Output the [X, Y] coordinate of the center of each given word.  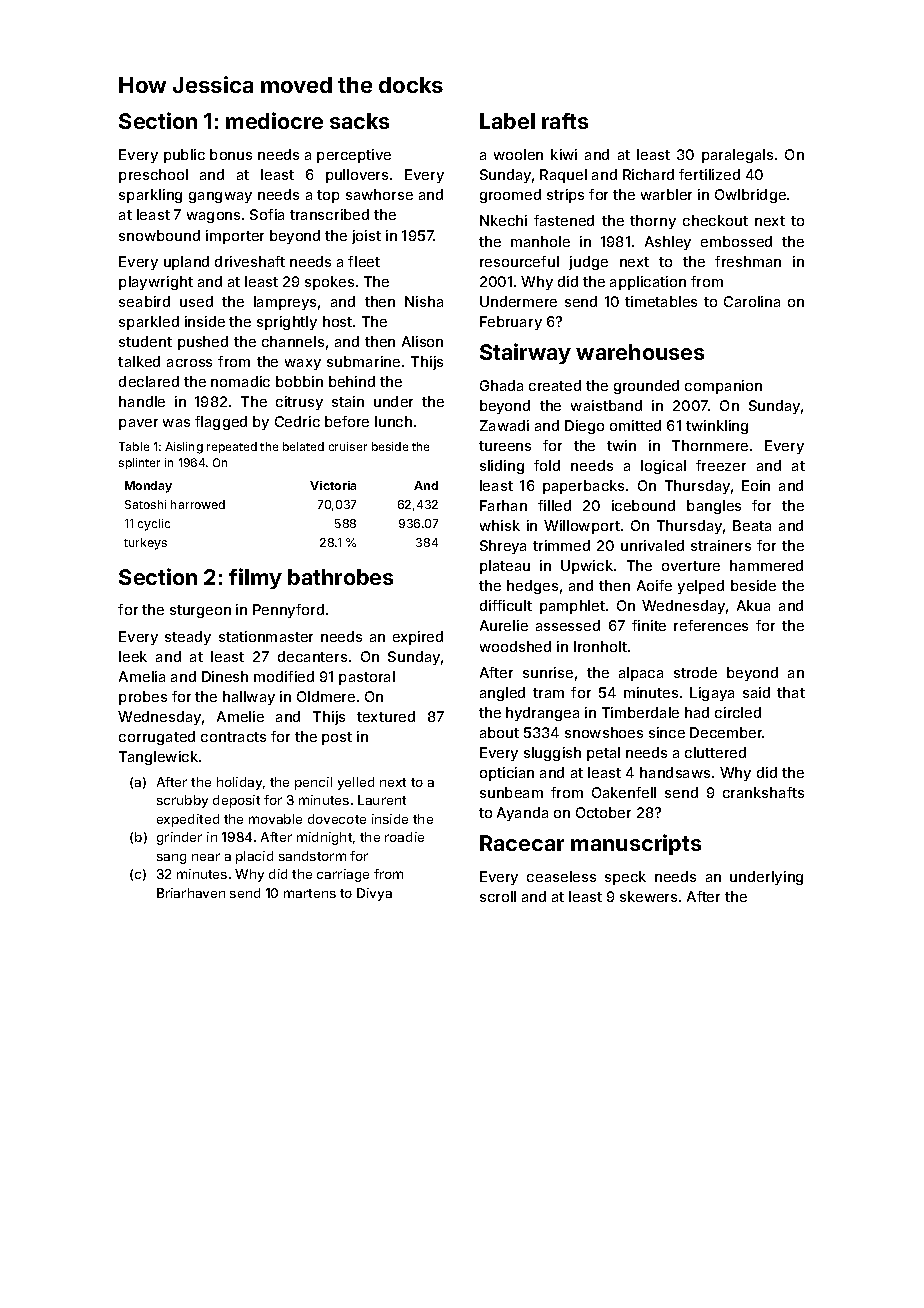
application [648, 283]
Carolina [752, 301]
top [328, 196]
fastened [564, 220]
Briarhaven [191, 893]
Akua [753, 605]
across [189, 363]
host [337, 321]
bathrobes [340, 577]
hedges [532, 587]
